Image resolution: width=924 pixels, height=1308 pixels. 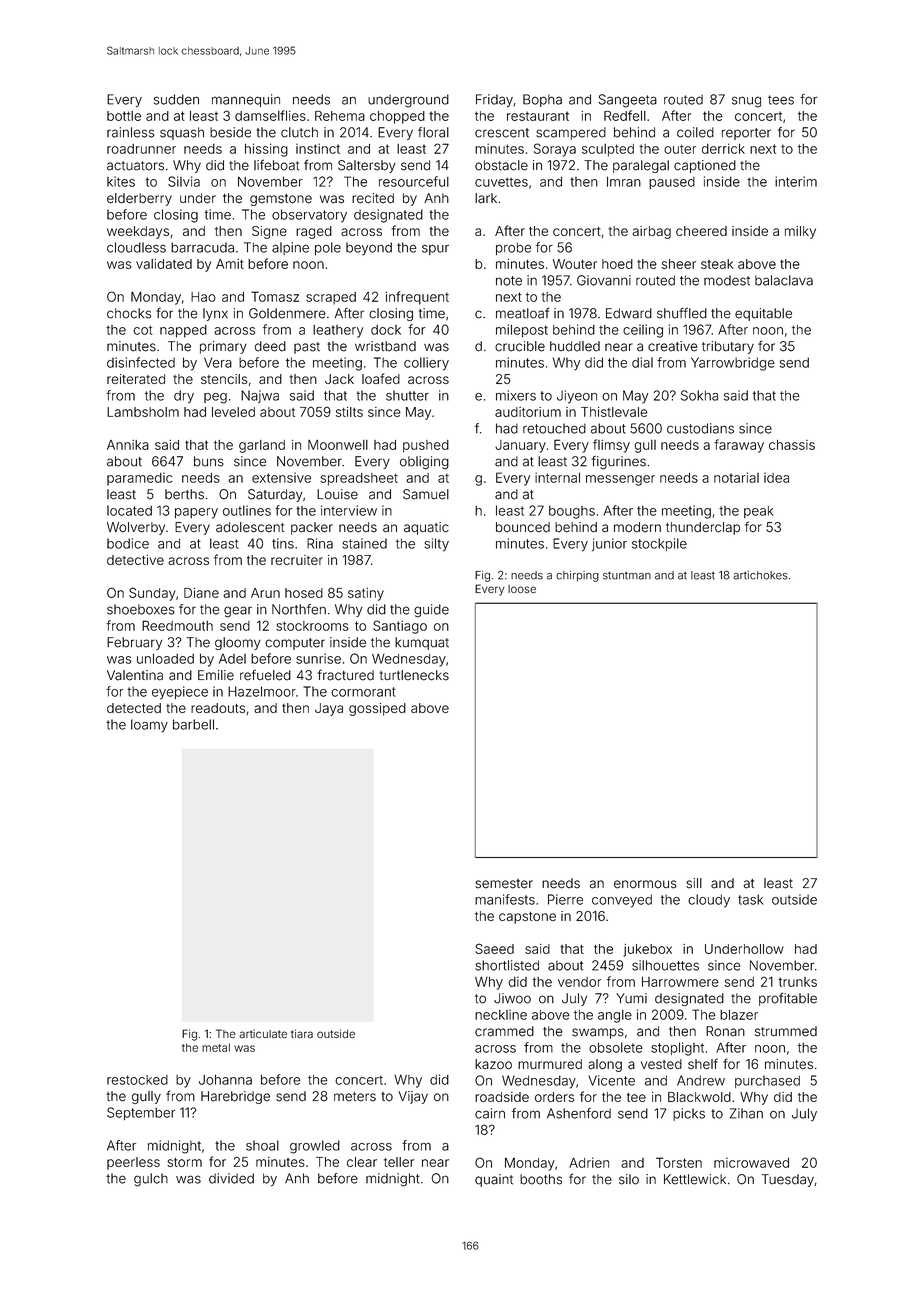 I want to click on Samuel, so click(x=426, y=494).
